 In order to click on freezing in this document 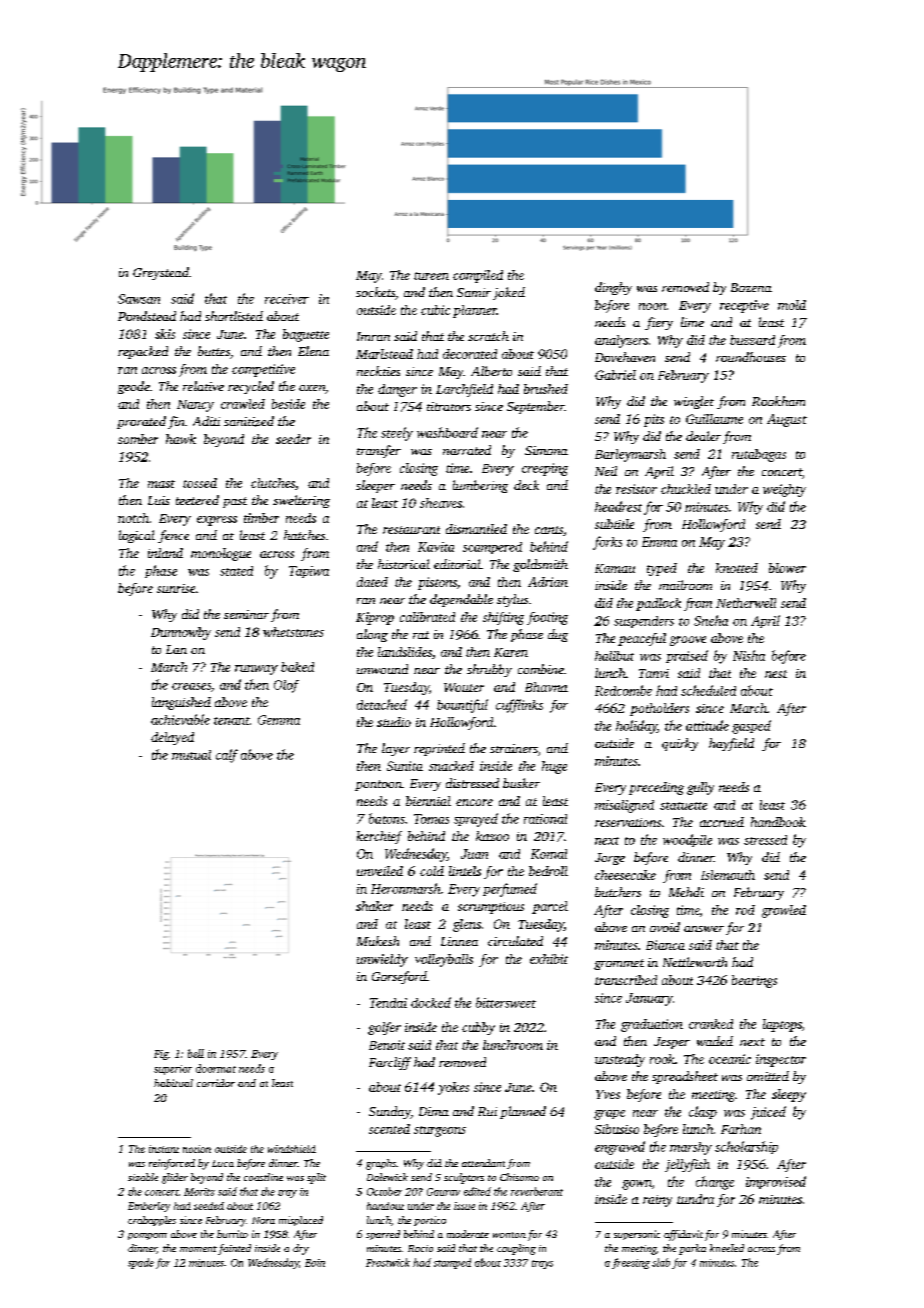, I will do `click(631, 1263)`.
